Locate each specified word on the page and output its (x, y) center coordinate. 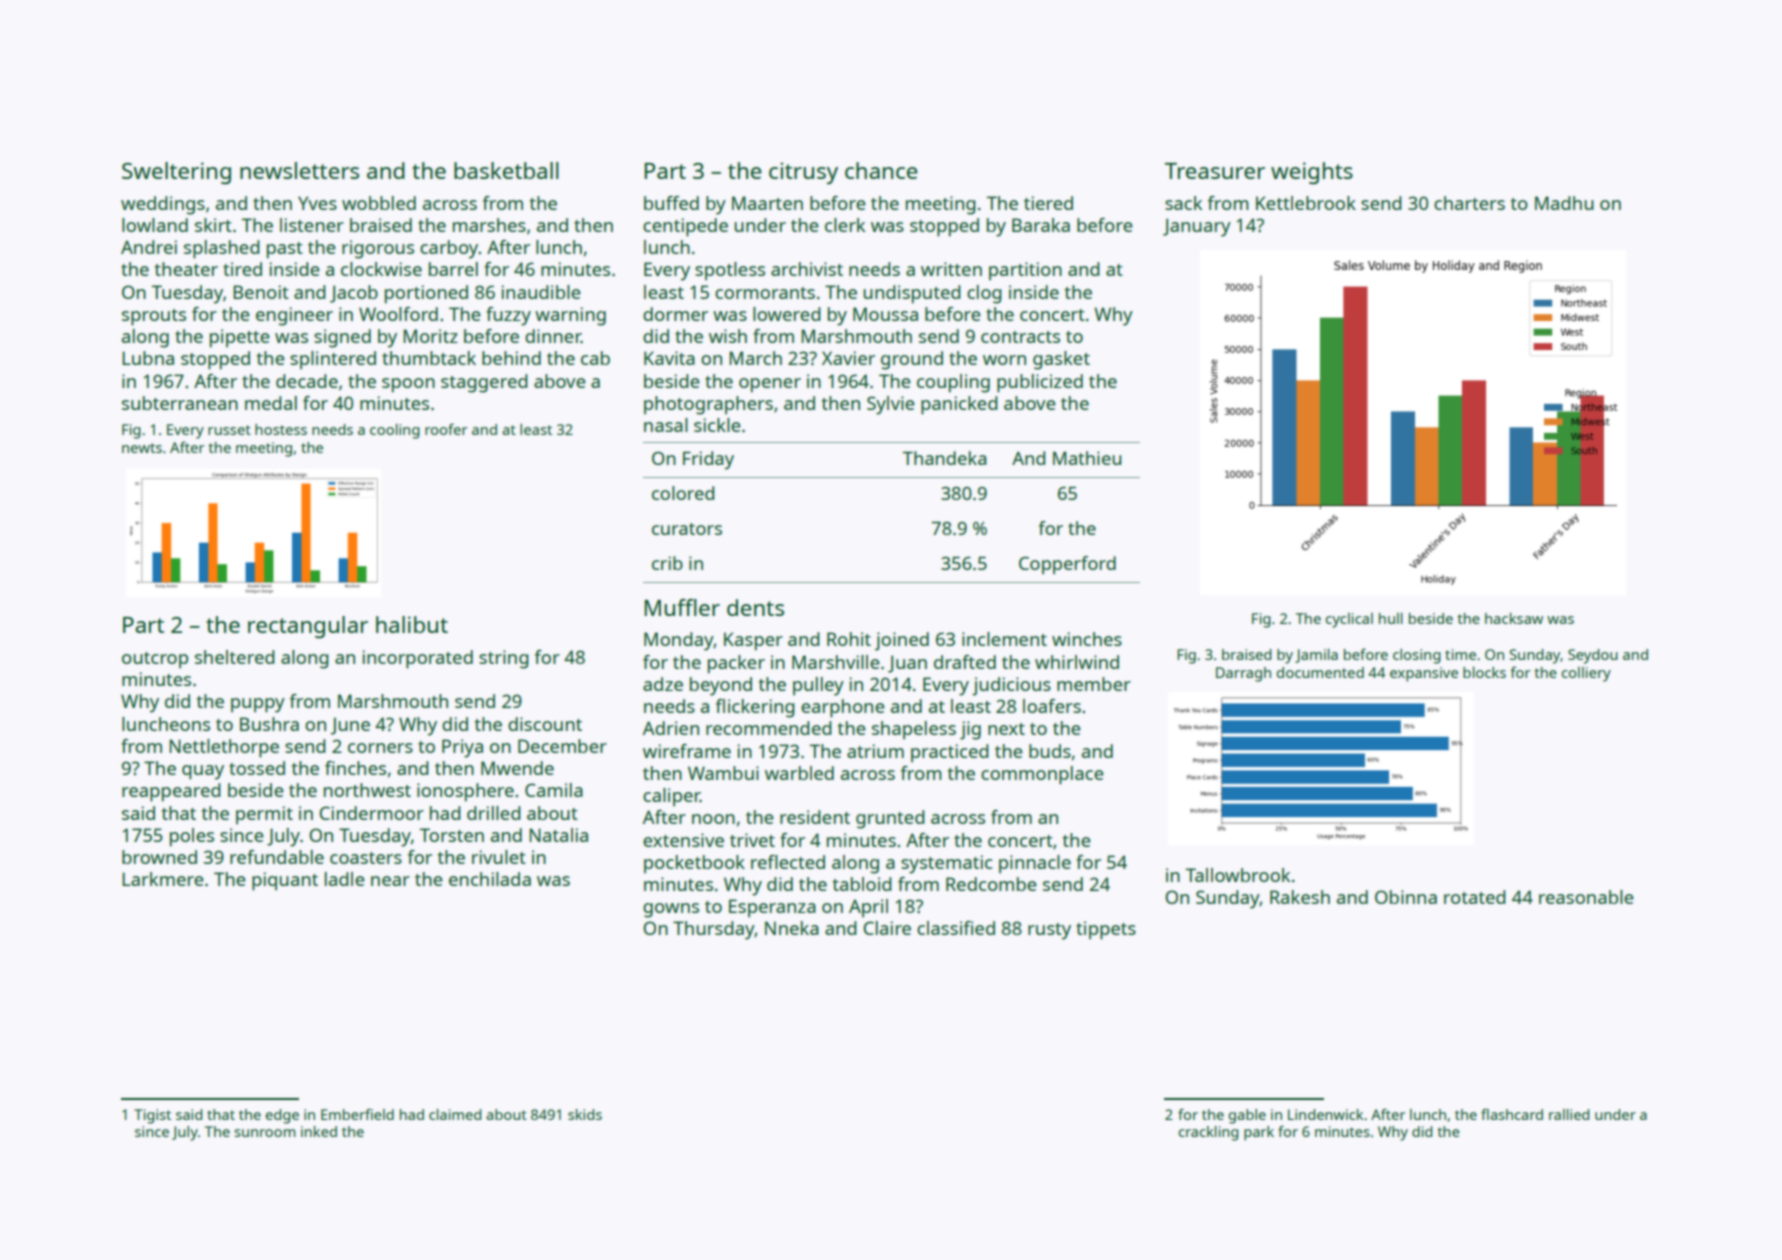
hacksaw (1514, 618)
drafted (965, 662)
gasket (1061, 360)
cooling (395, 431)
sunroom (265, 1133)
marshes (489, 225)
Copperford (1067, 565)
